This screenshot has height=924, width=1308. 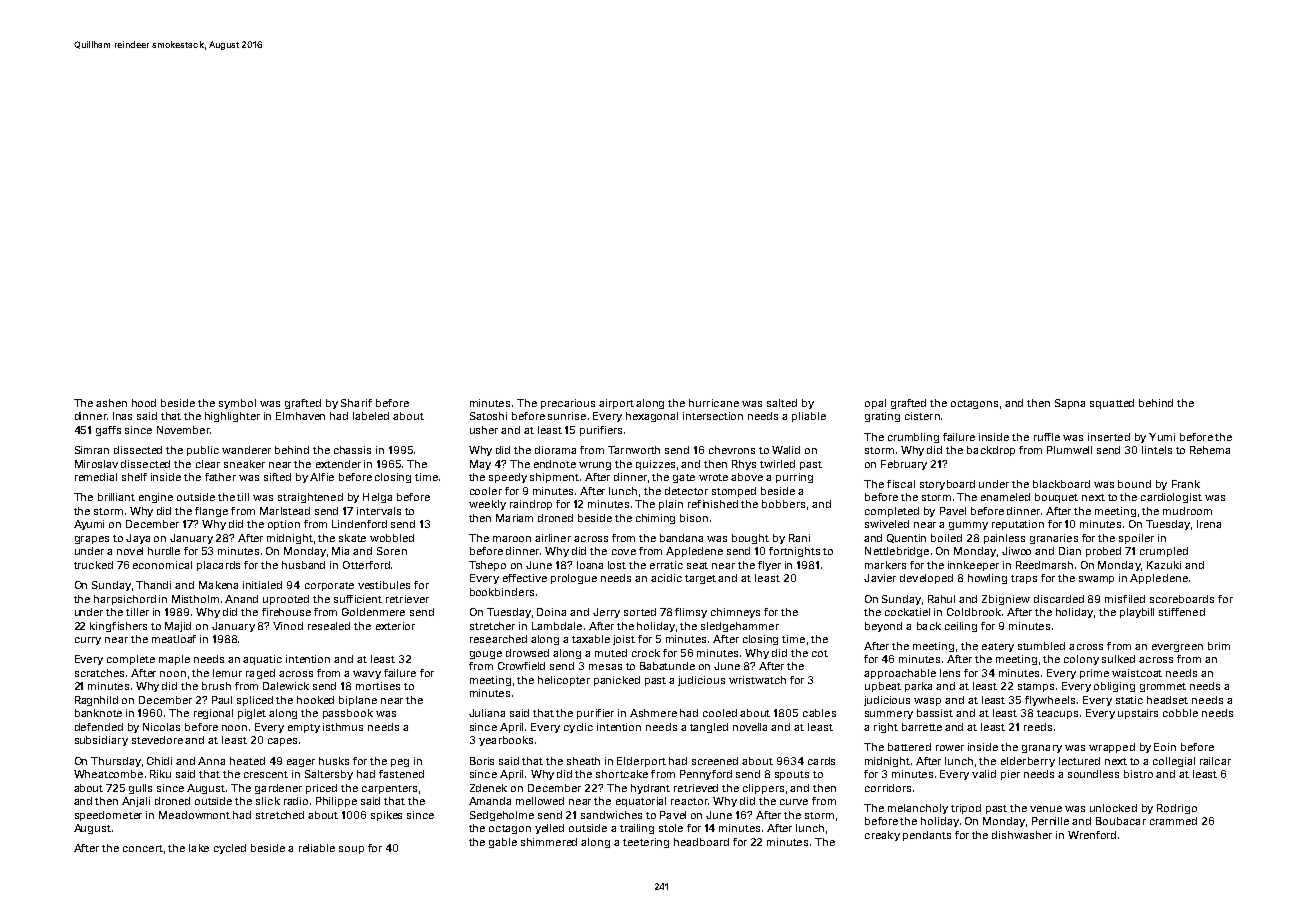 What do you see at coordinates (646, 843) in the screenshot?
I see `teetering` at bounding box center [646, 843].
